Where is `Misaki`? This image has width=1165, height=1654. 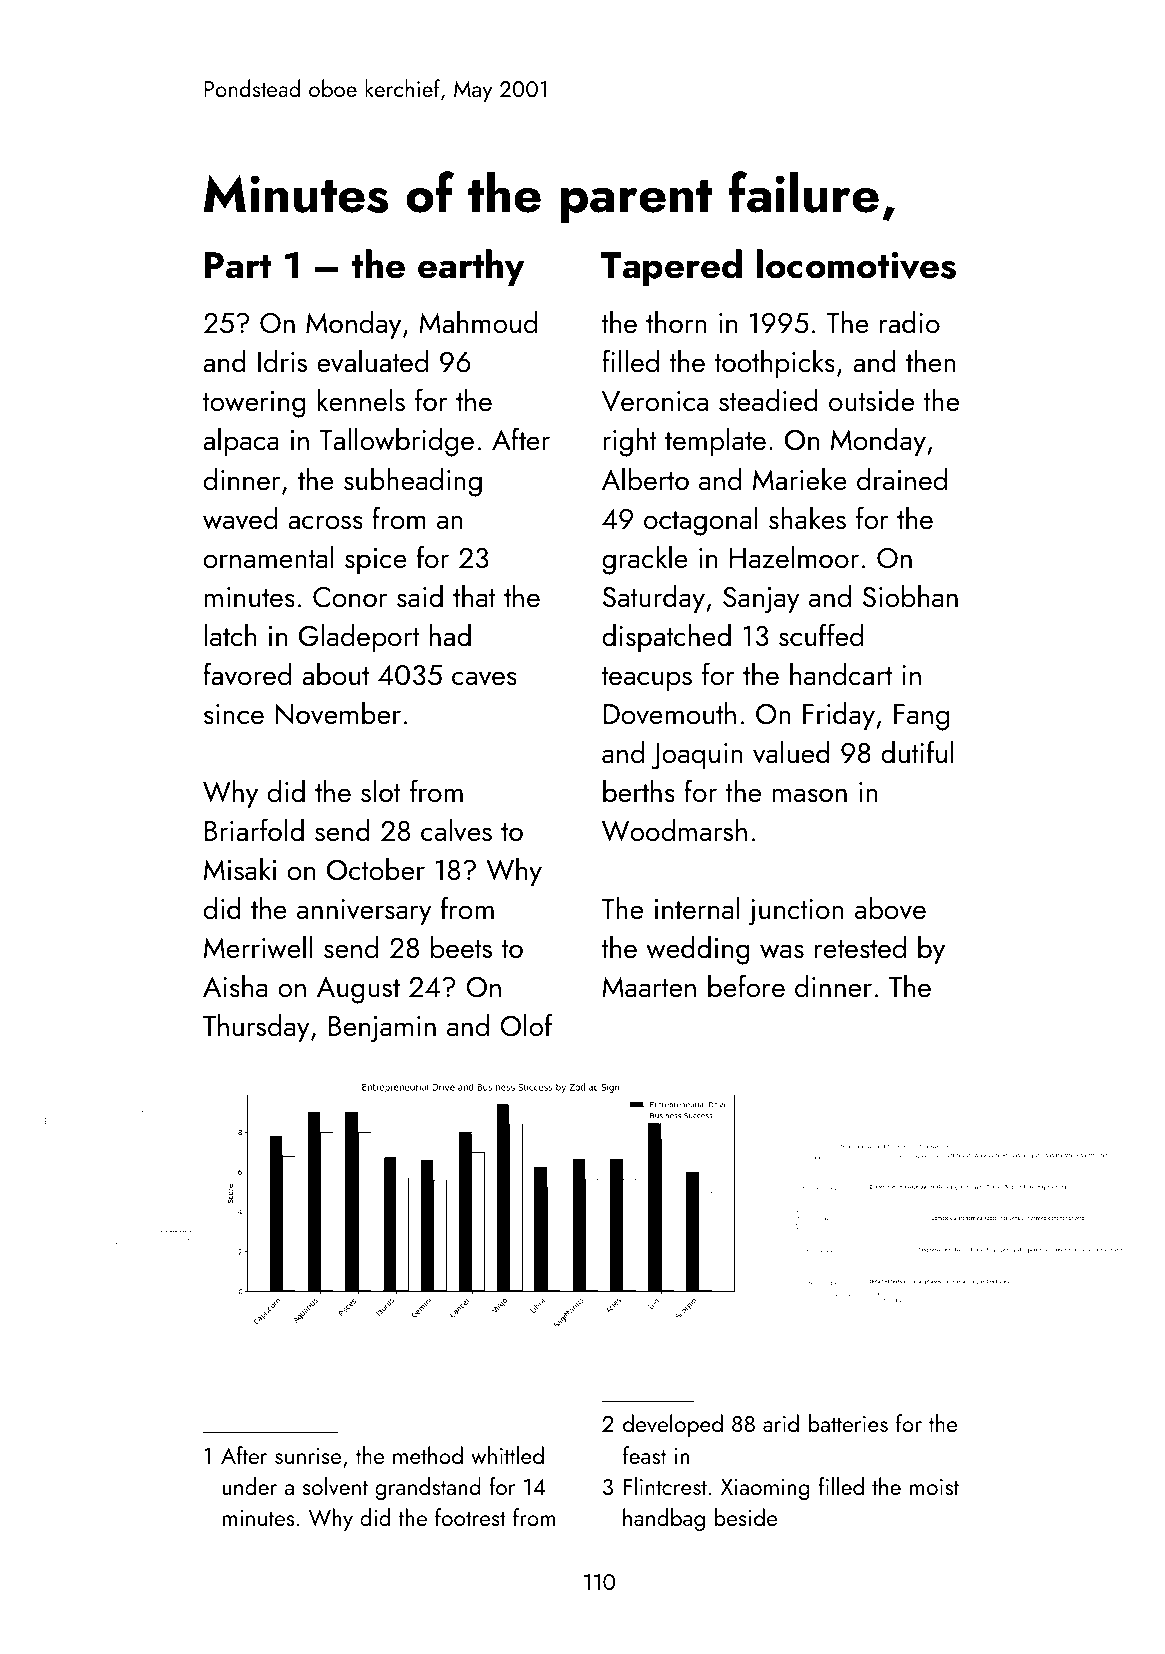 Misaki is located at coordinates (240, 869).
